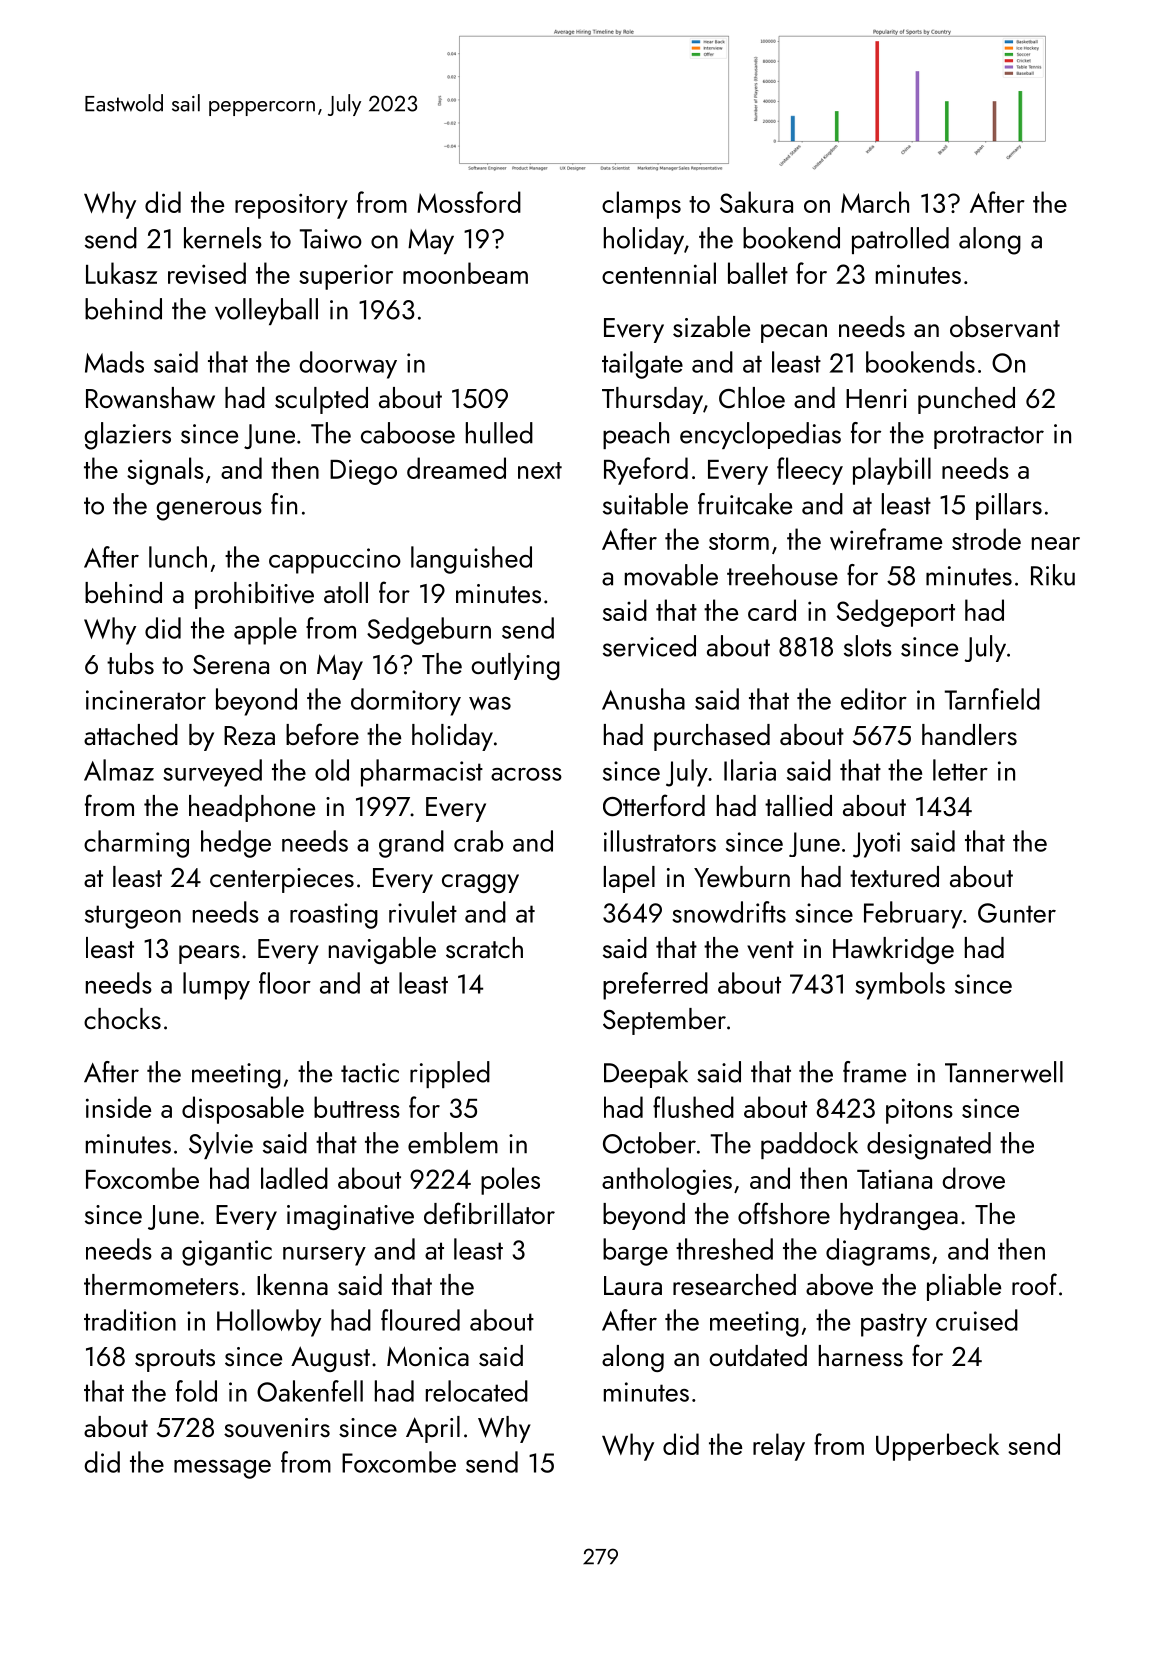  I want to click on relocated, so click(477, 1391).
